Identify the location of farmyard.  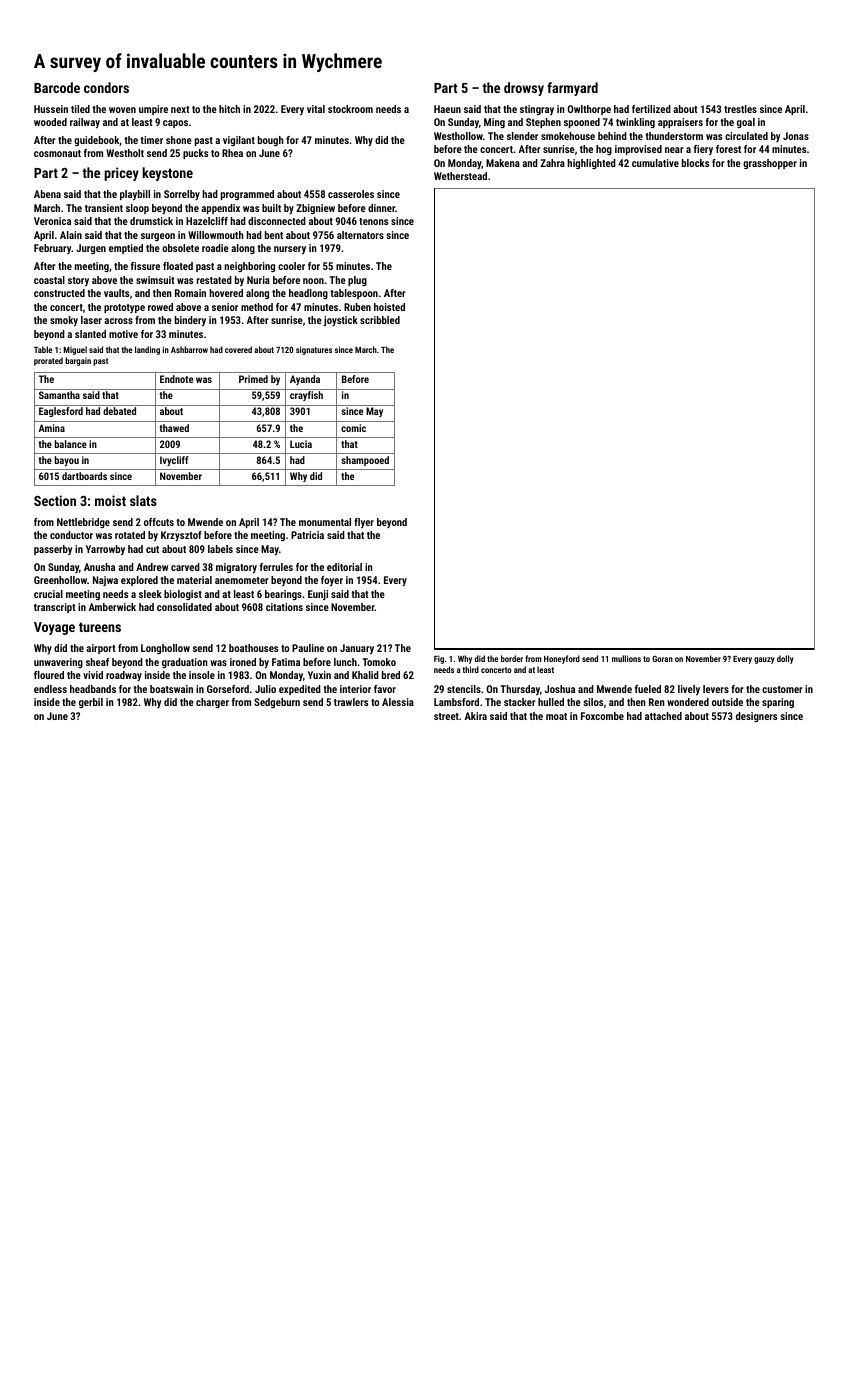
(572, 89).
